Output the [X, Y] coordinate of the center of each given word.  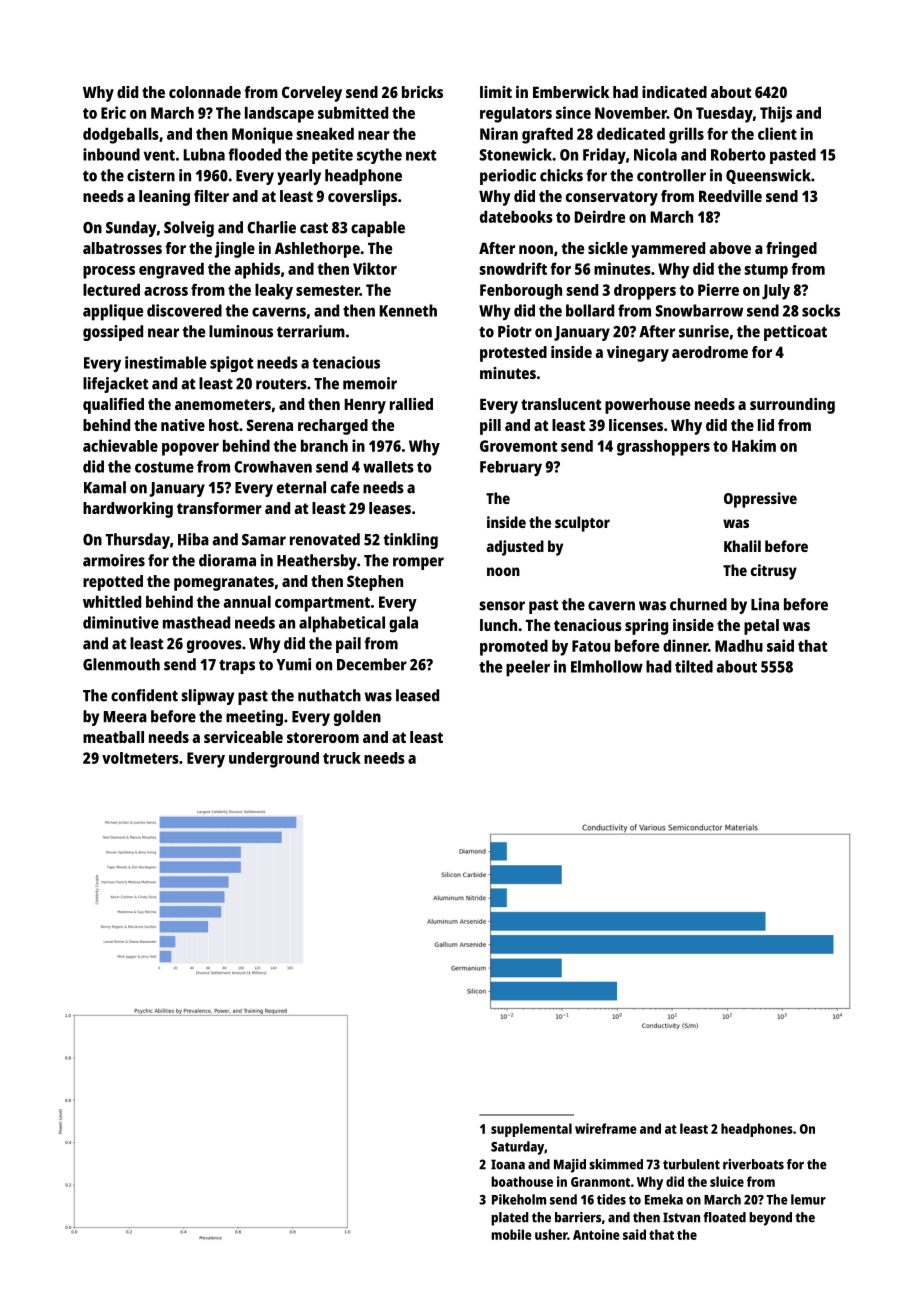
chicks [561, 175]
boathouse [522, 1181]
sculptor [582, 524]
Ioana [508, 1164]
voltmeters [140, 758]
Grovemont [518, 446]
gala [403, 624]
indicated [674, 92]
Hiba [193, 539]
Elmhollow [607, 666]
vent [159, 155]
